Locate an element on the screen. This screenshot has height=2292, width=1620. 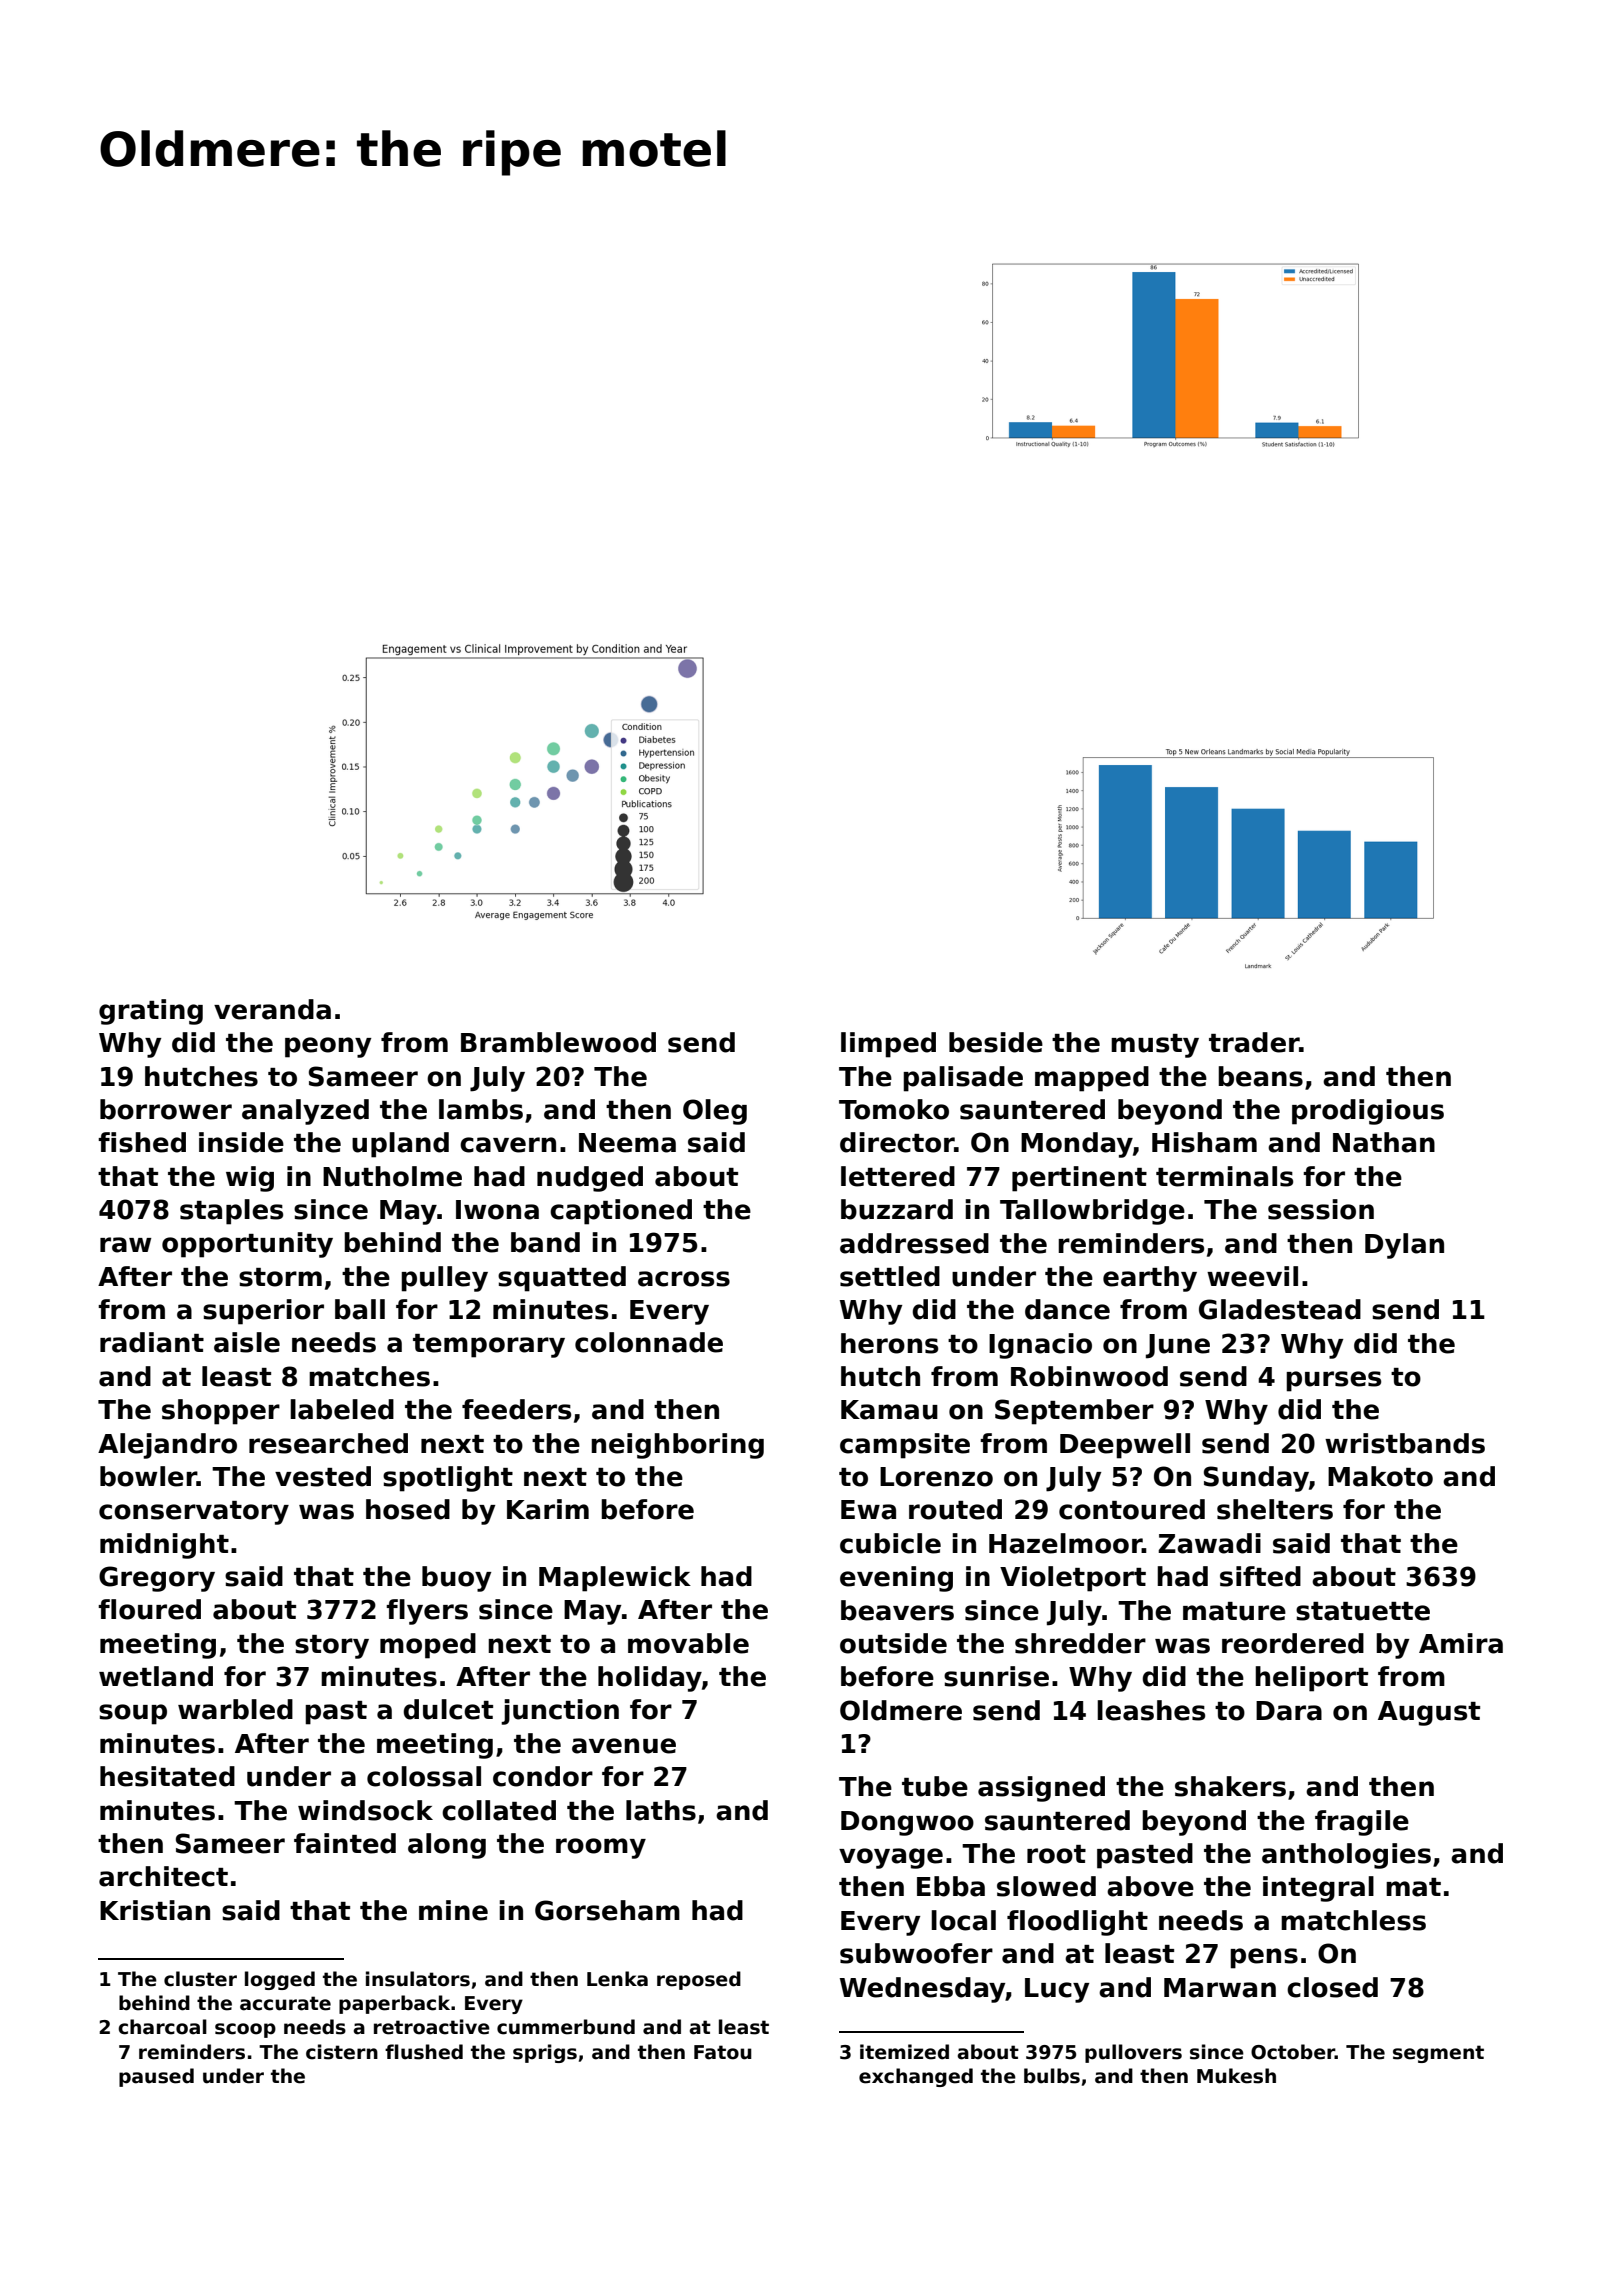
sifted is located at coordinates (1260, 1576).
